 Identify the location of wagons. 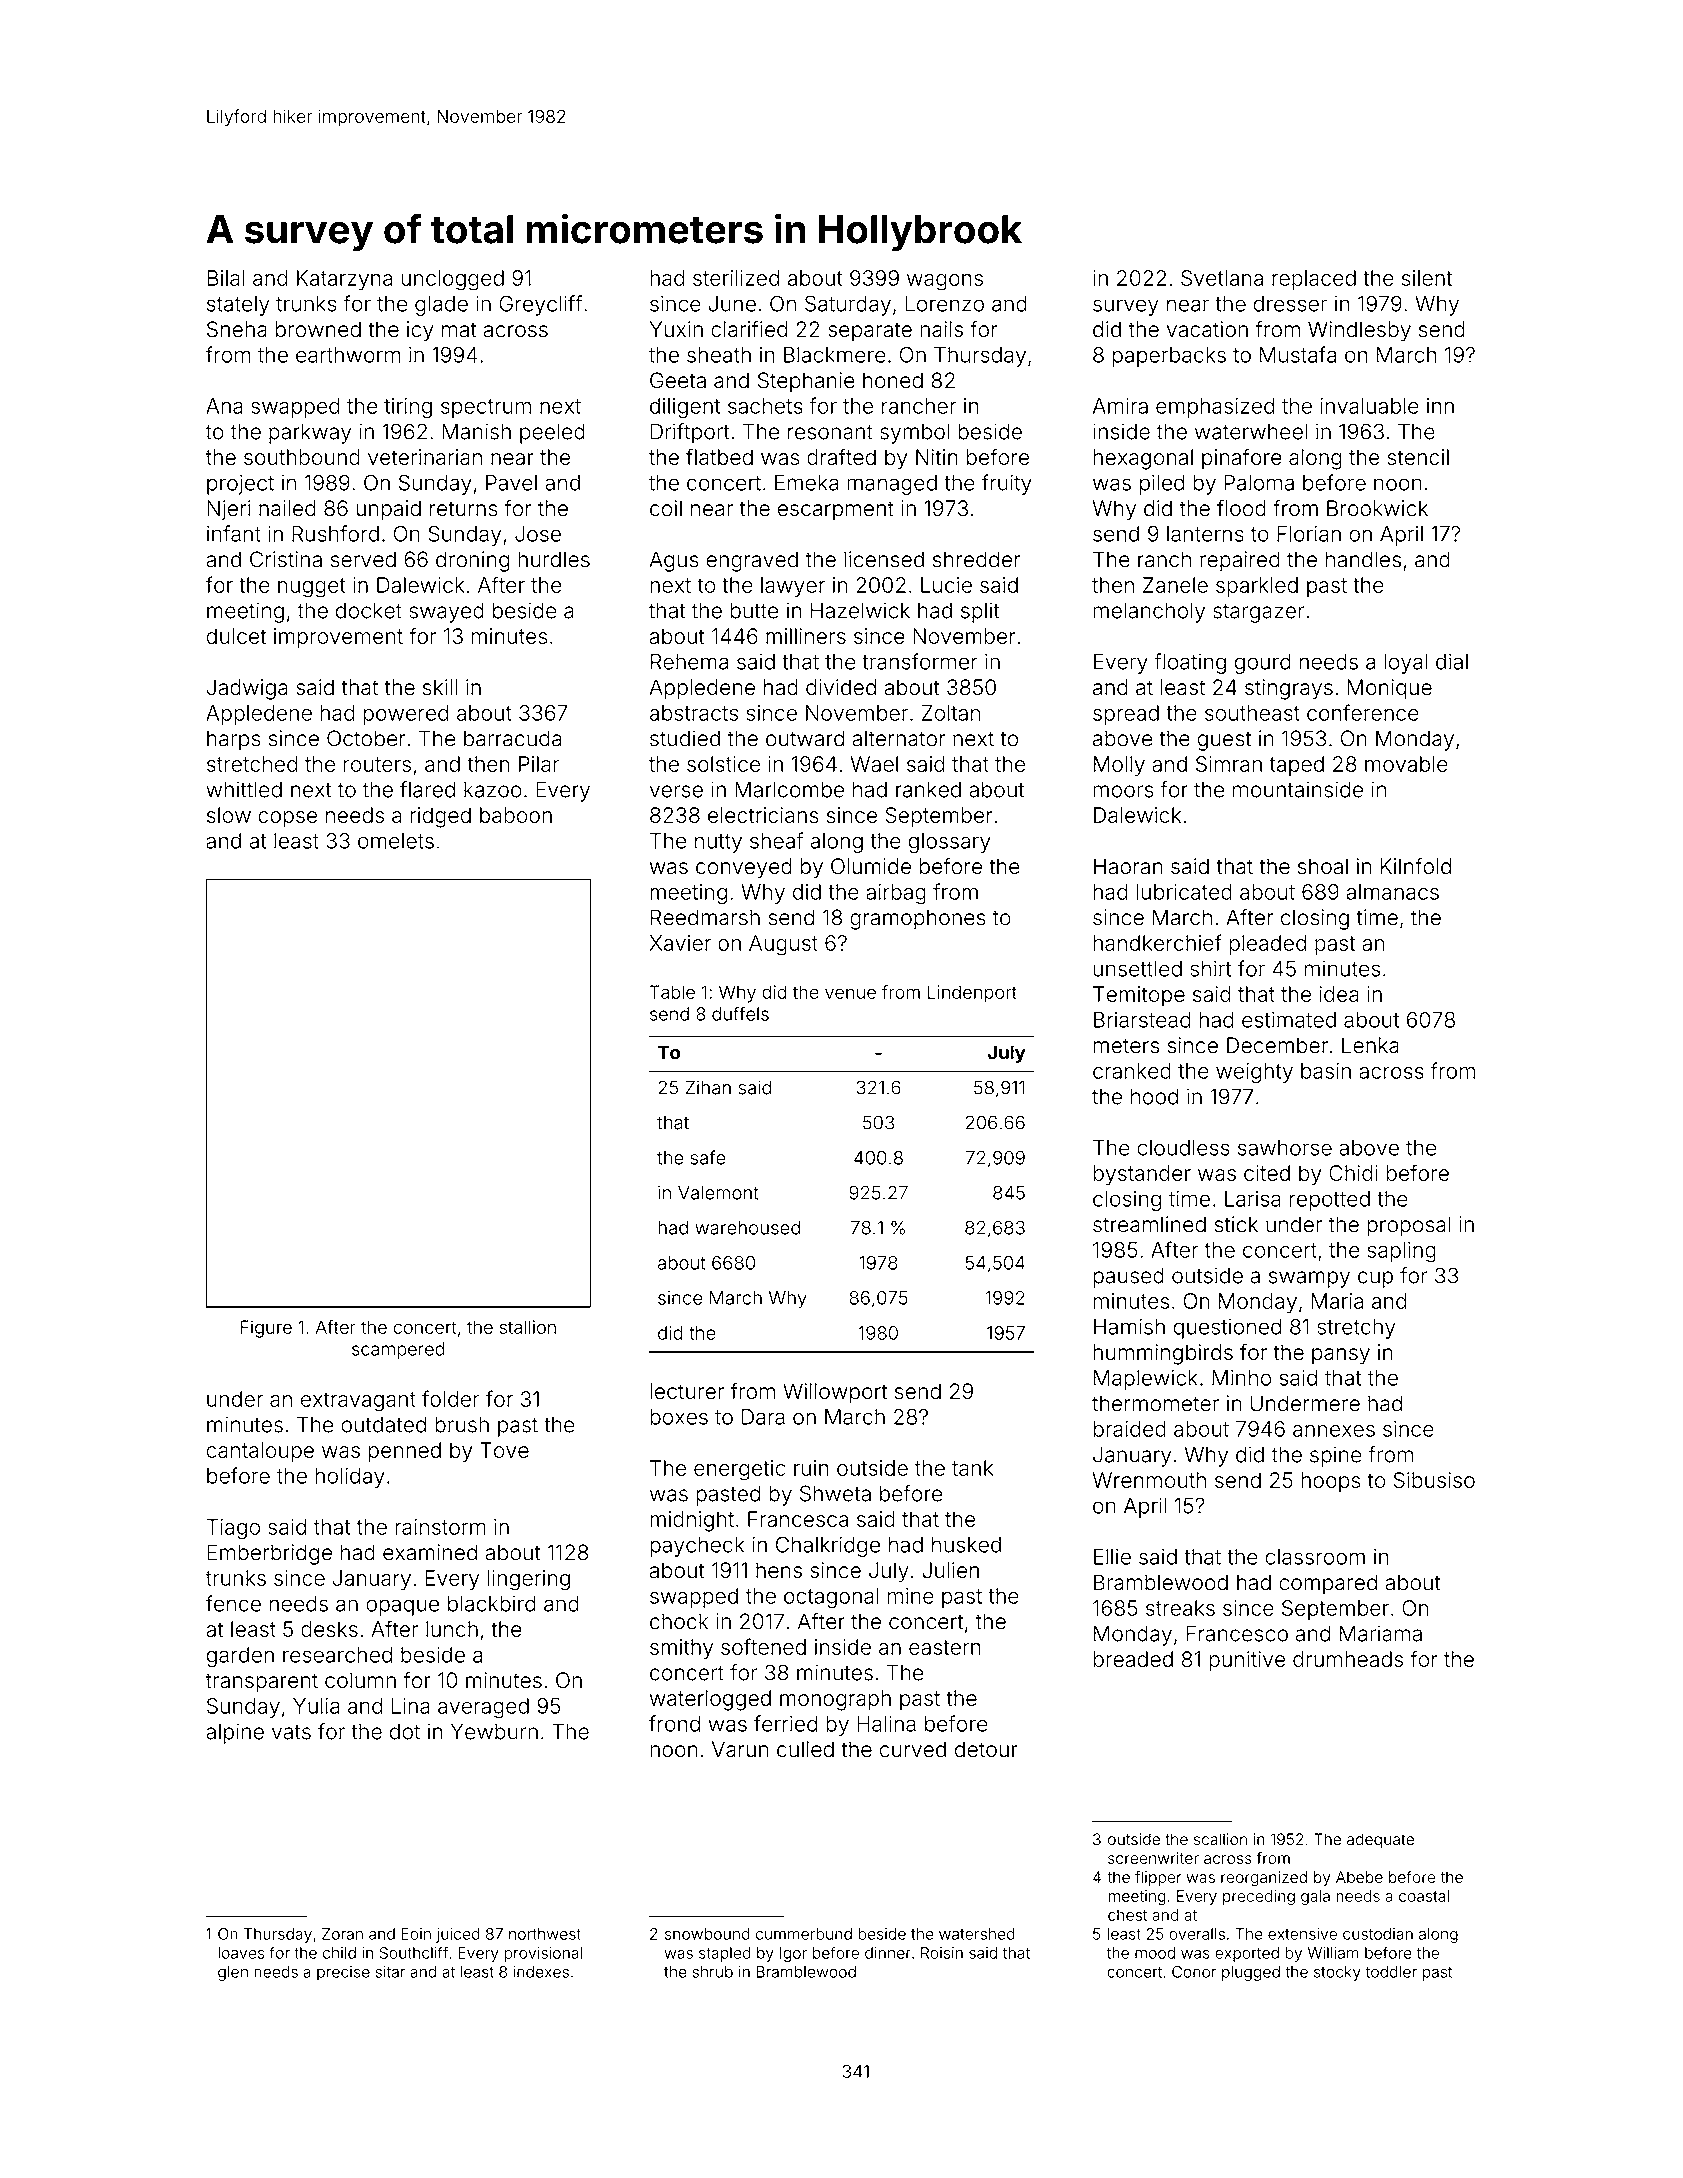
(945, 282).
